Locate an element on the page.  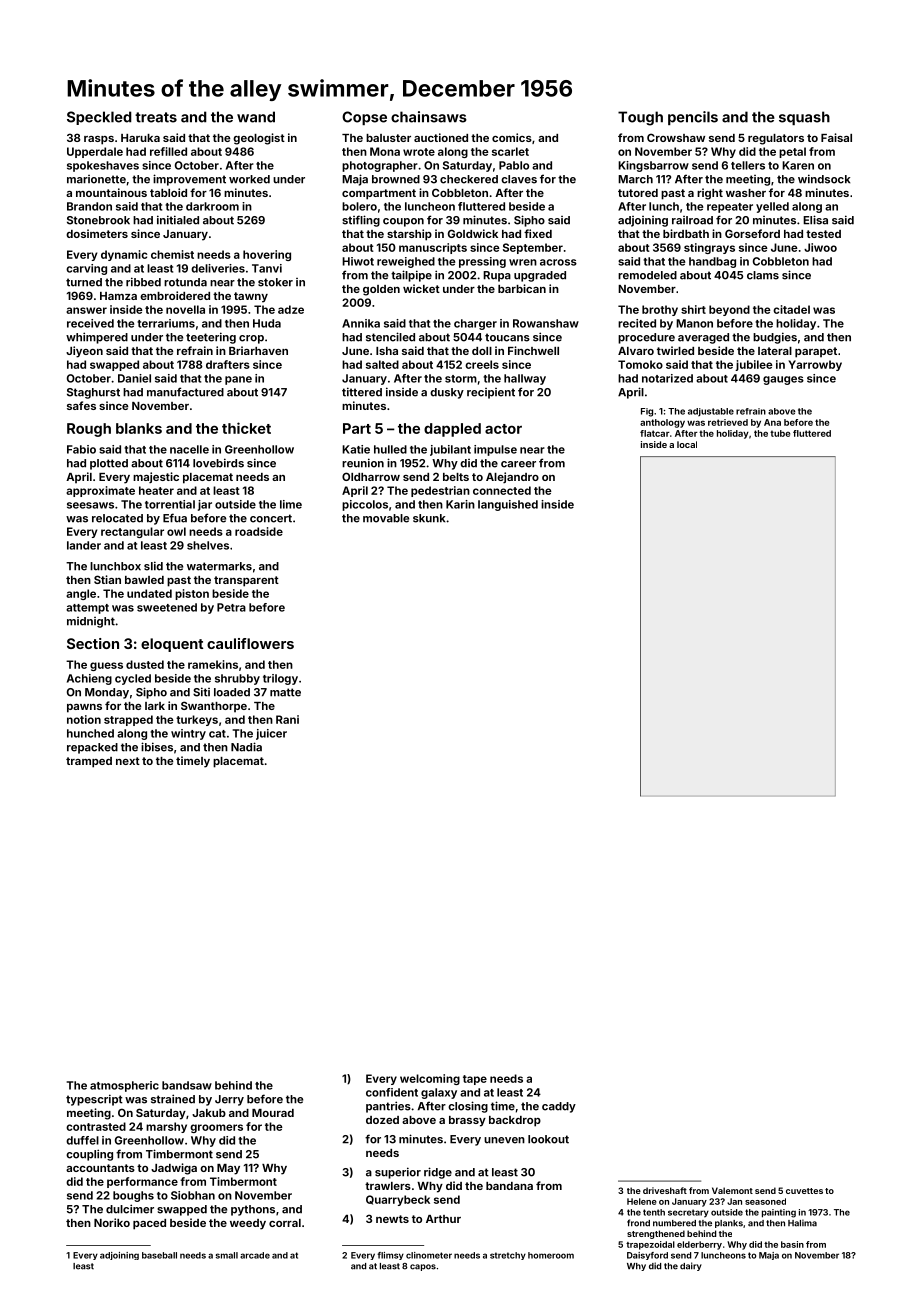
languished is located at coordinates (508, 505).
